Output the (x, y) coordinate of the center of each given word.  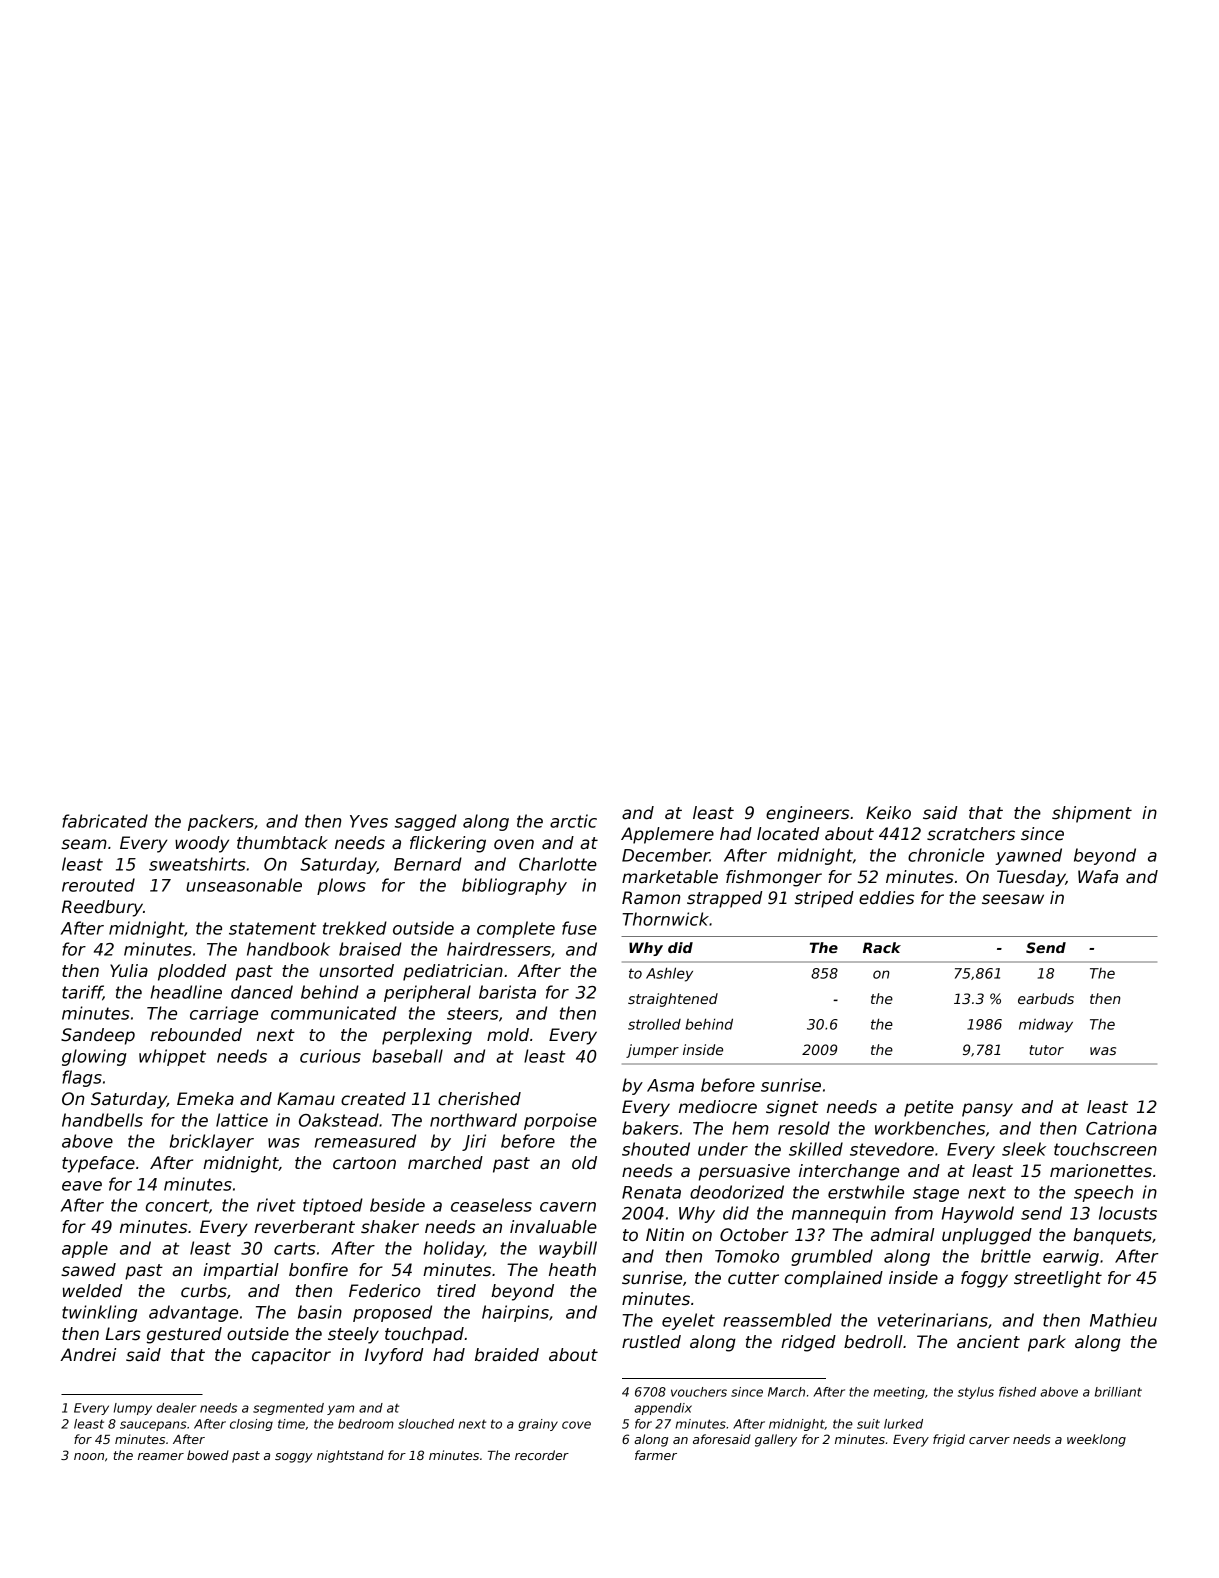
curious (330, 1056)
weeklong (1096, 1440)
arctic (573, 821)
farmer (656, 1455)
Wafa (1098, 877)
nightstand (350, 1456)
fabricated (105, 821)
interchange (849, 1172)
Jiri (474, 1142)
